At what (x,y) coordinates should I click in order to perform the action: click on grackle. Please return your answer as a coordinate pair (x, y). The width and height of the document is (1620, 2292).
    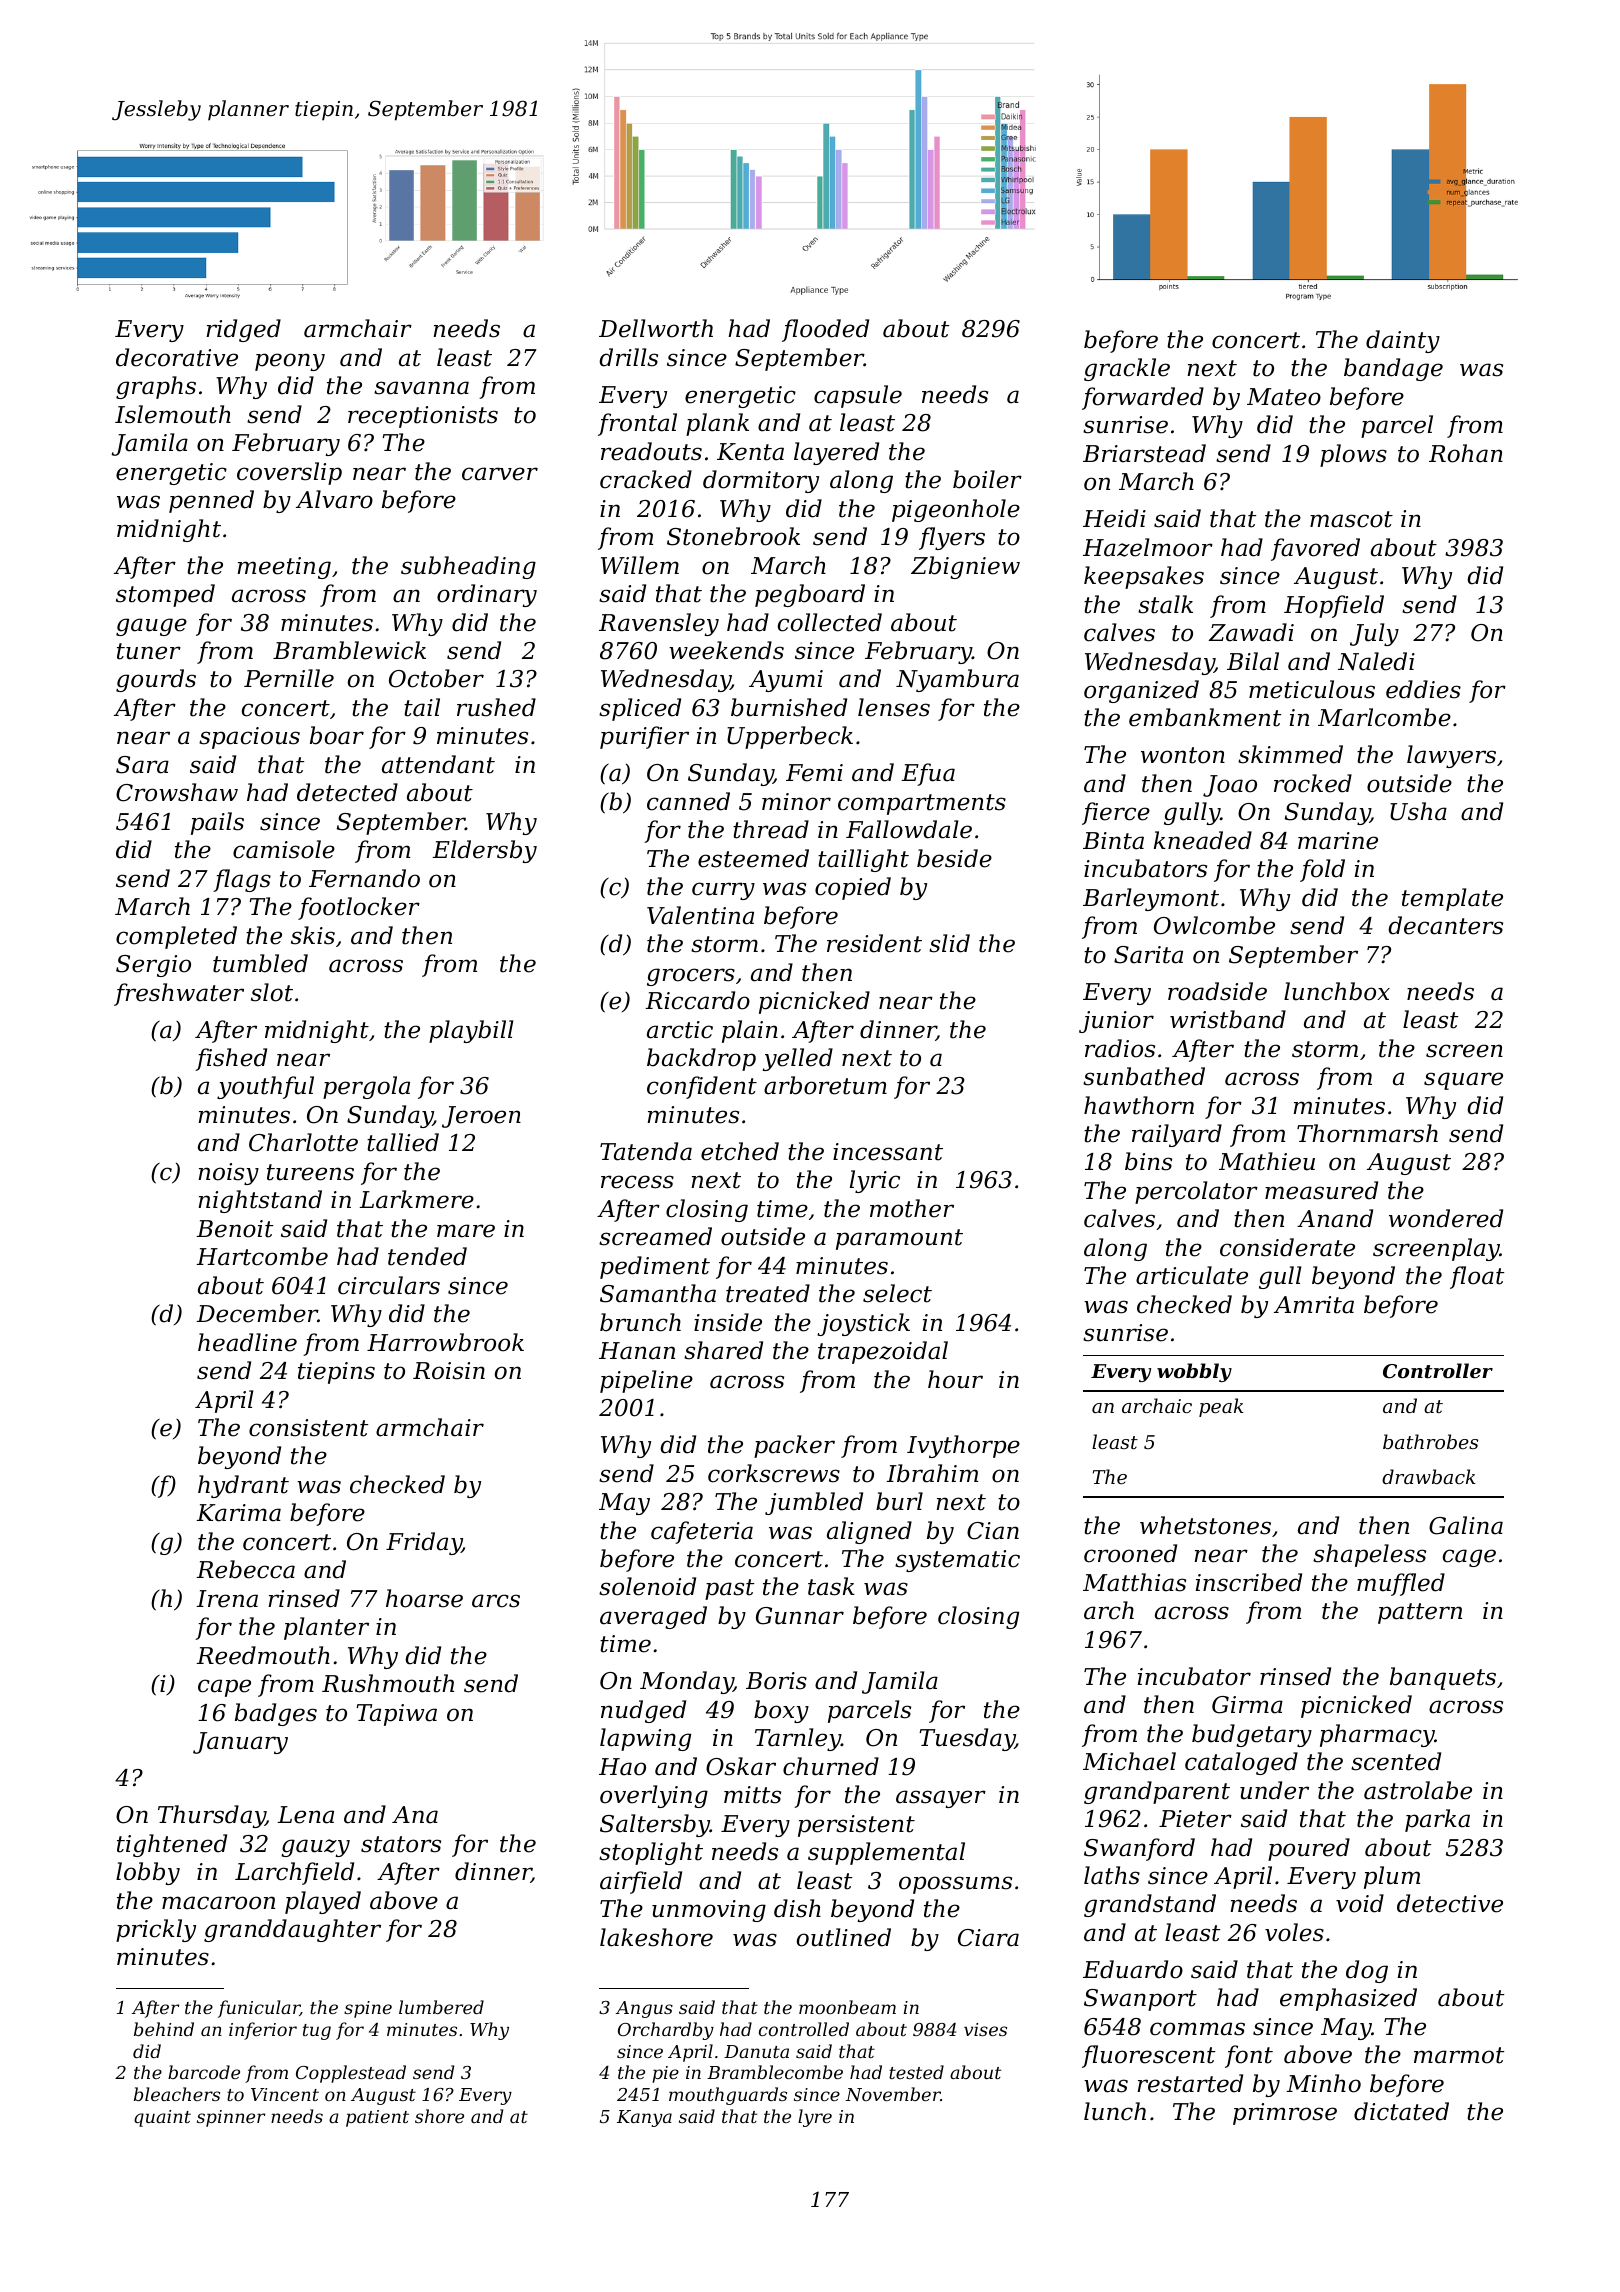
    Looking at the image, I should click on (1127, 369).
